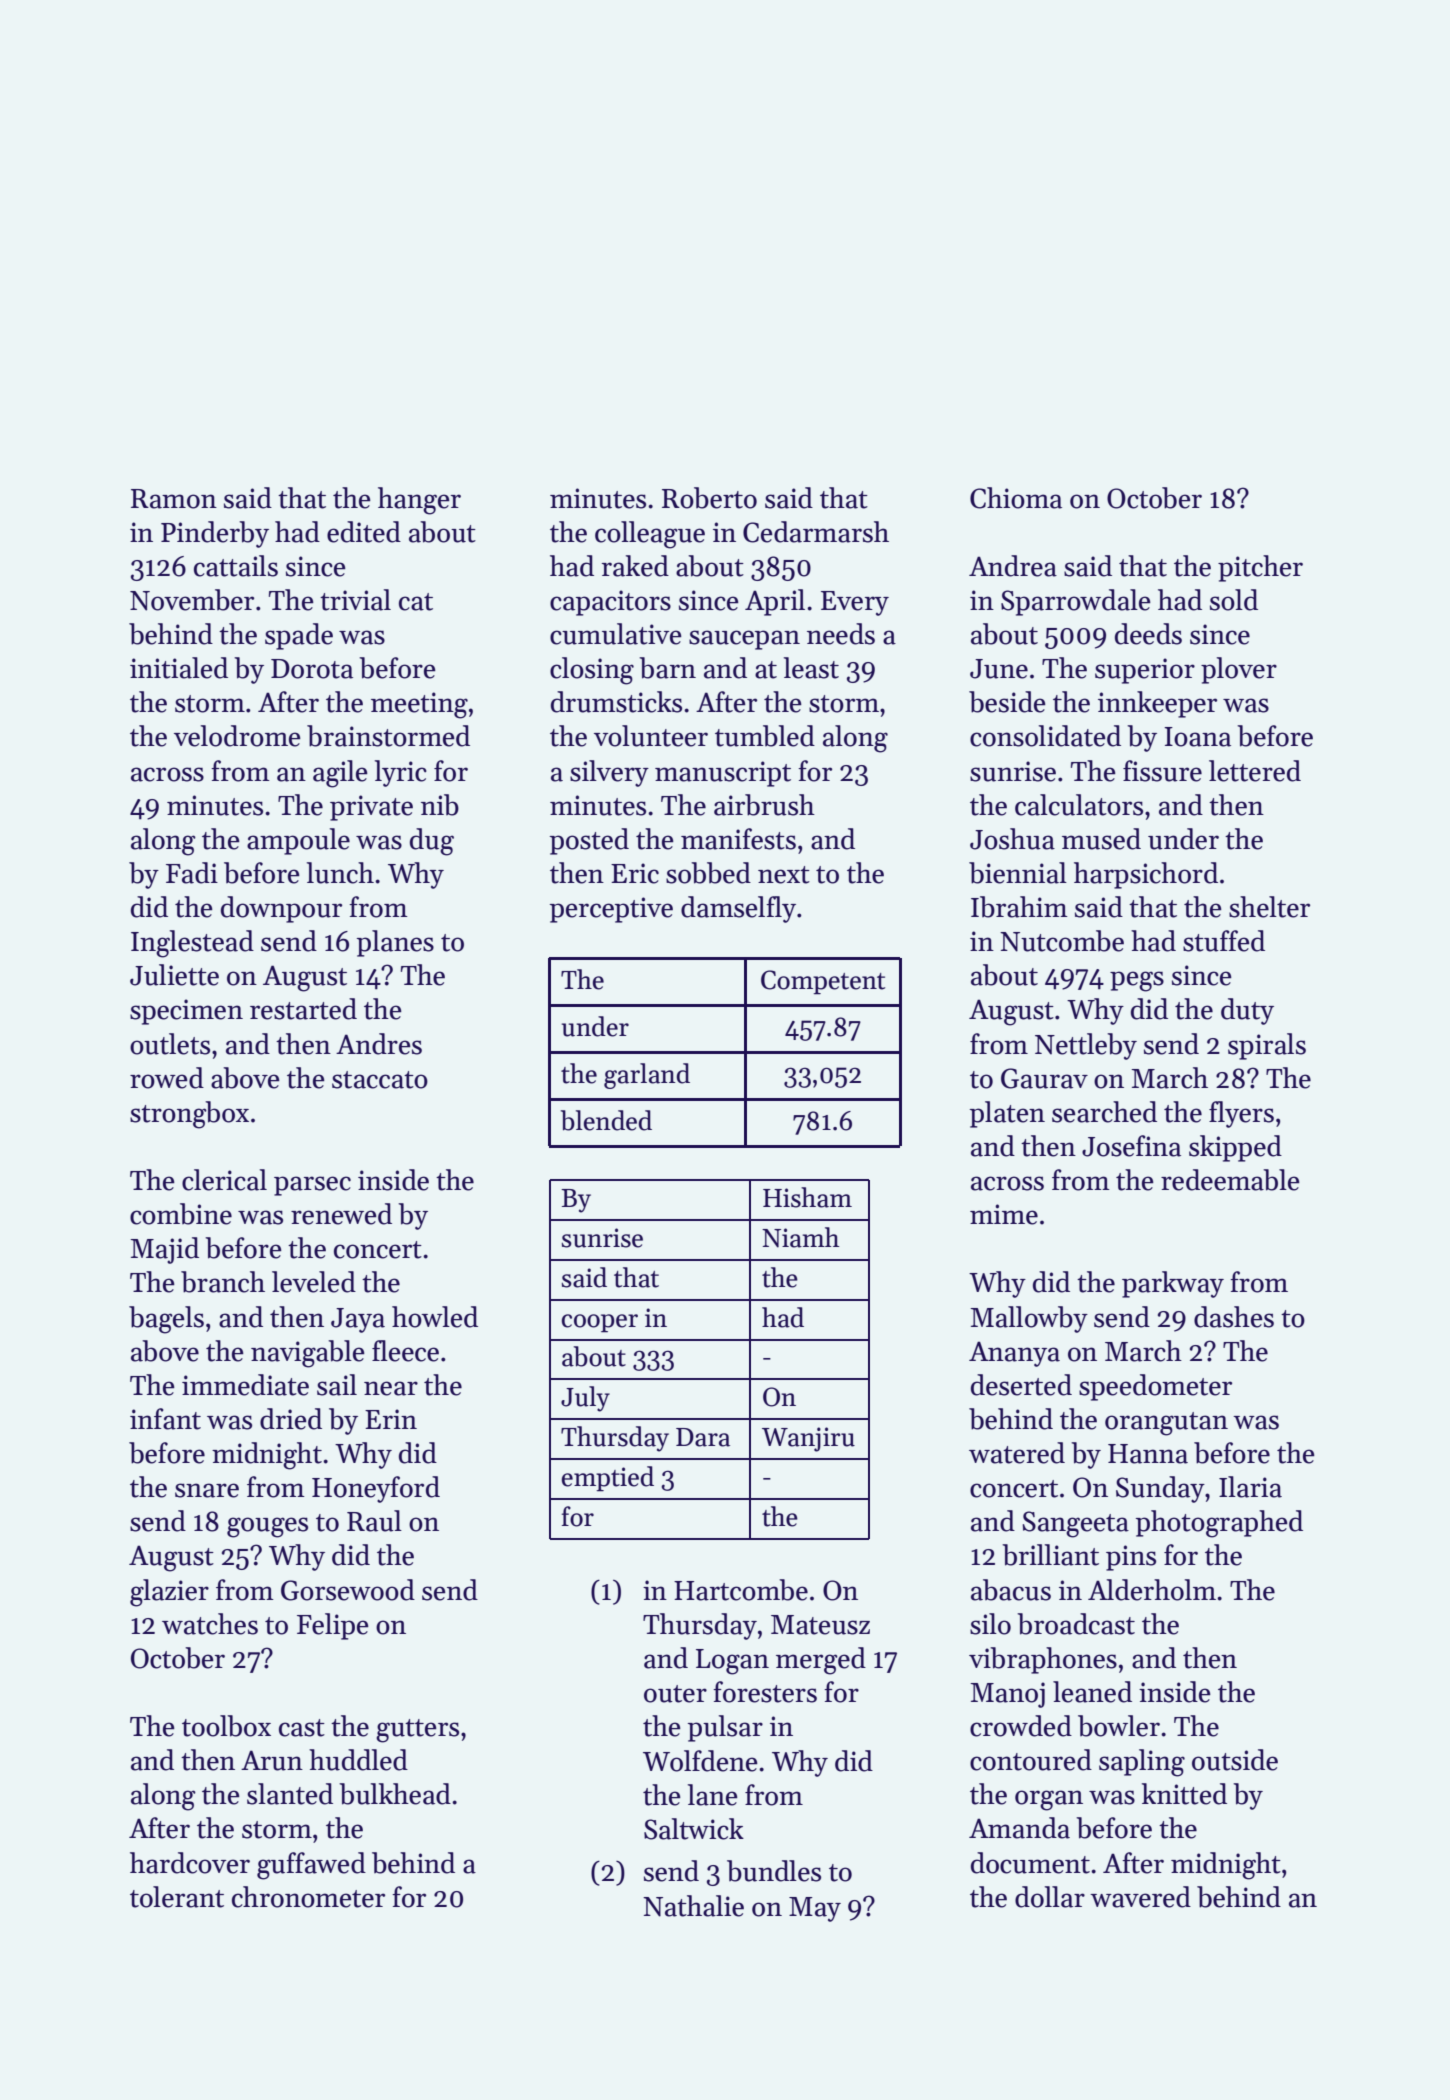 The width and height of the image is (1450, 2100). Describe the element at coordinates (245, 1385) in the image. I see `immediate` at that location.
